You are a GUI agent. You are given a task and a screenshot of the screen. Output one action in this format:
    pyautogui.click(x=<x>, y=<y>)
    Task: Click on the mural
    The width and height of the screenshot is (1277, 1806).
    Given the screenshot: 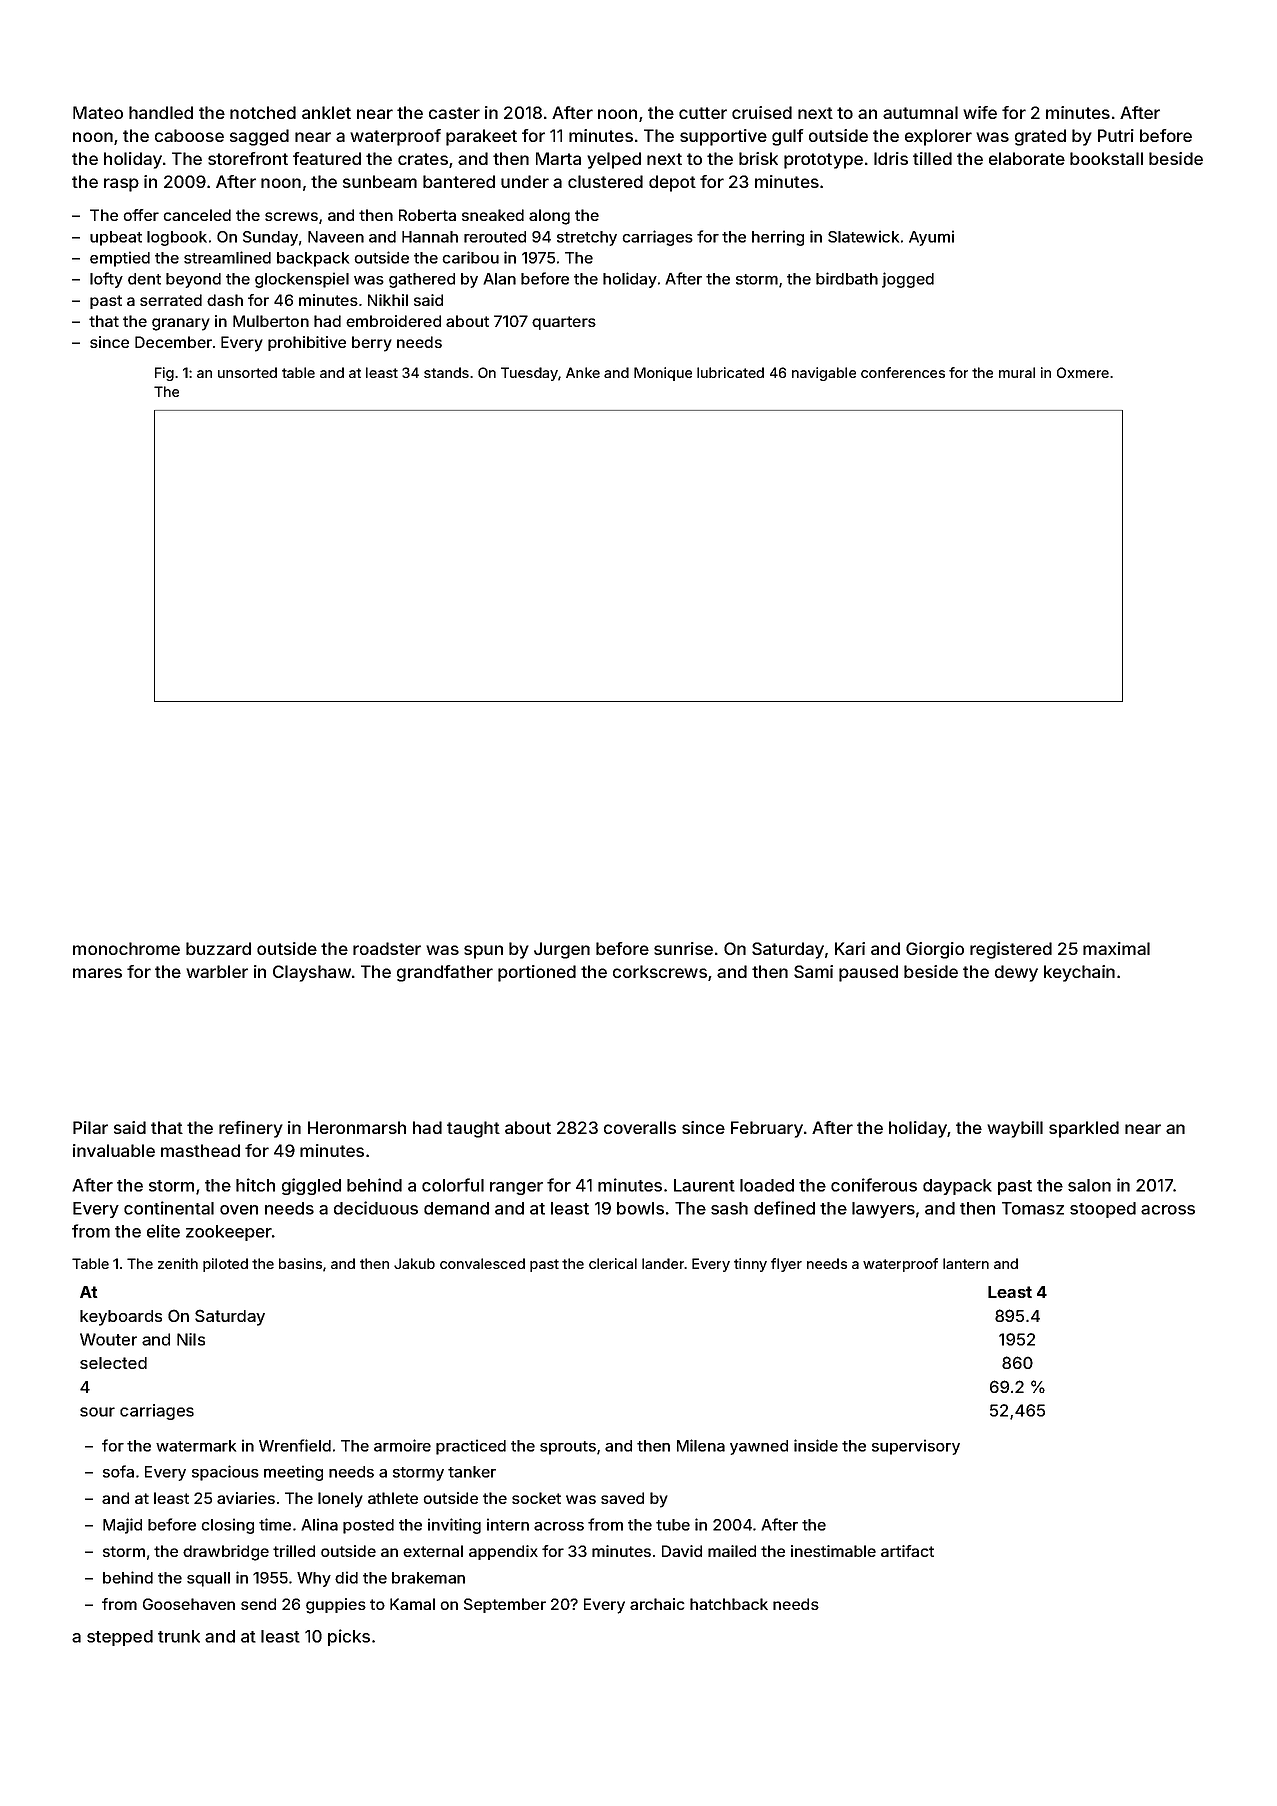 What is the action you would take?
    pyautogui.click(x=1017, y=372)
